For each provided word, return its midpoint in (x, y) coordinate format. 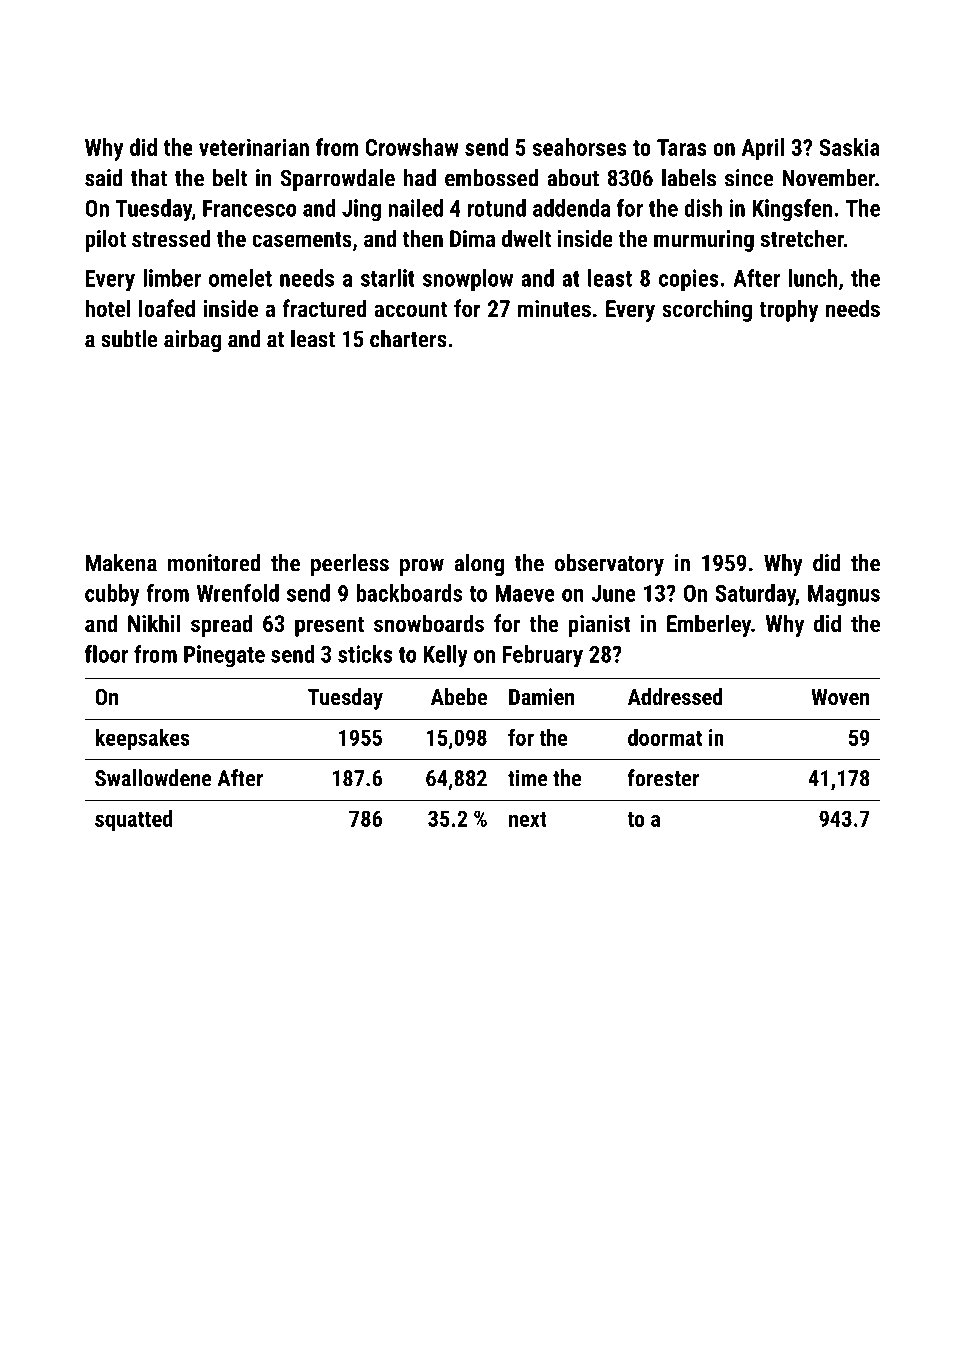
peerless (350, 565)
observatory (609, 565)
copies (689, 280)
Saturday (755, 595)
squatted (133, 821)
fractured (324, 308)
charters (408, 339)
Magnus (844, 596)
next (528, 819)
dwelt (526, 238)
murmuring (704, 241)
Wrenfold (238, 593)
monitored (214, 563)
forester (663, 778)
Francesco (249, 208)
